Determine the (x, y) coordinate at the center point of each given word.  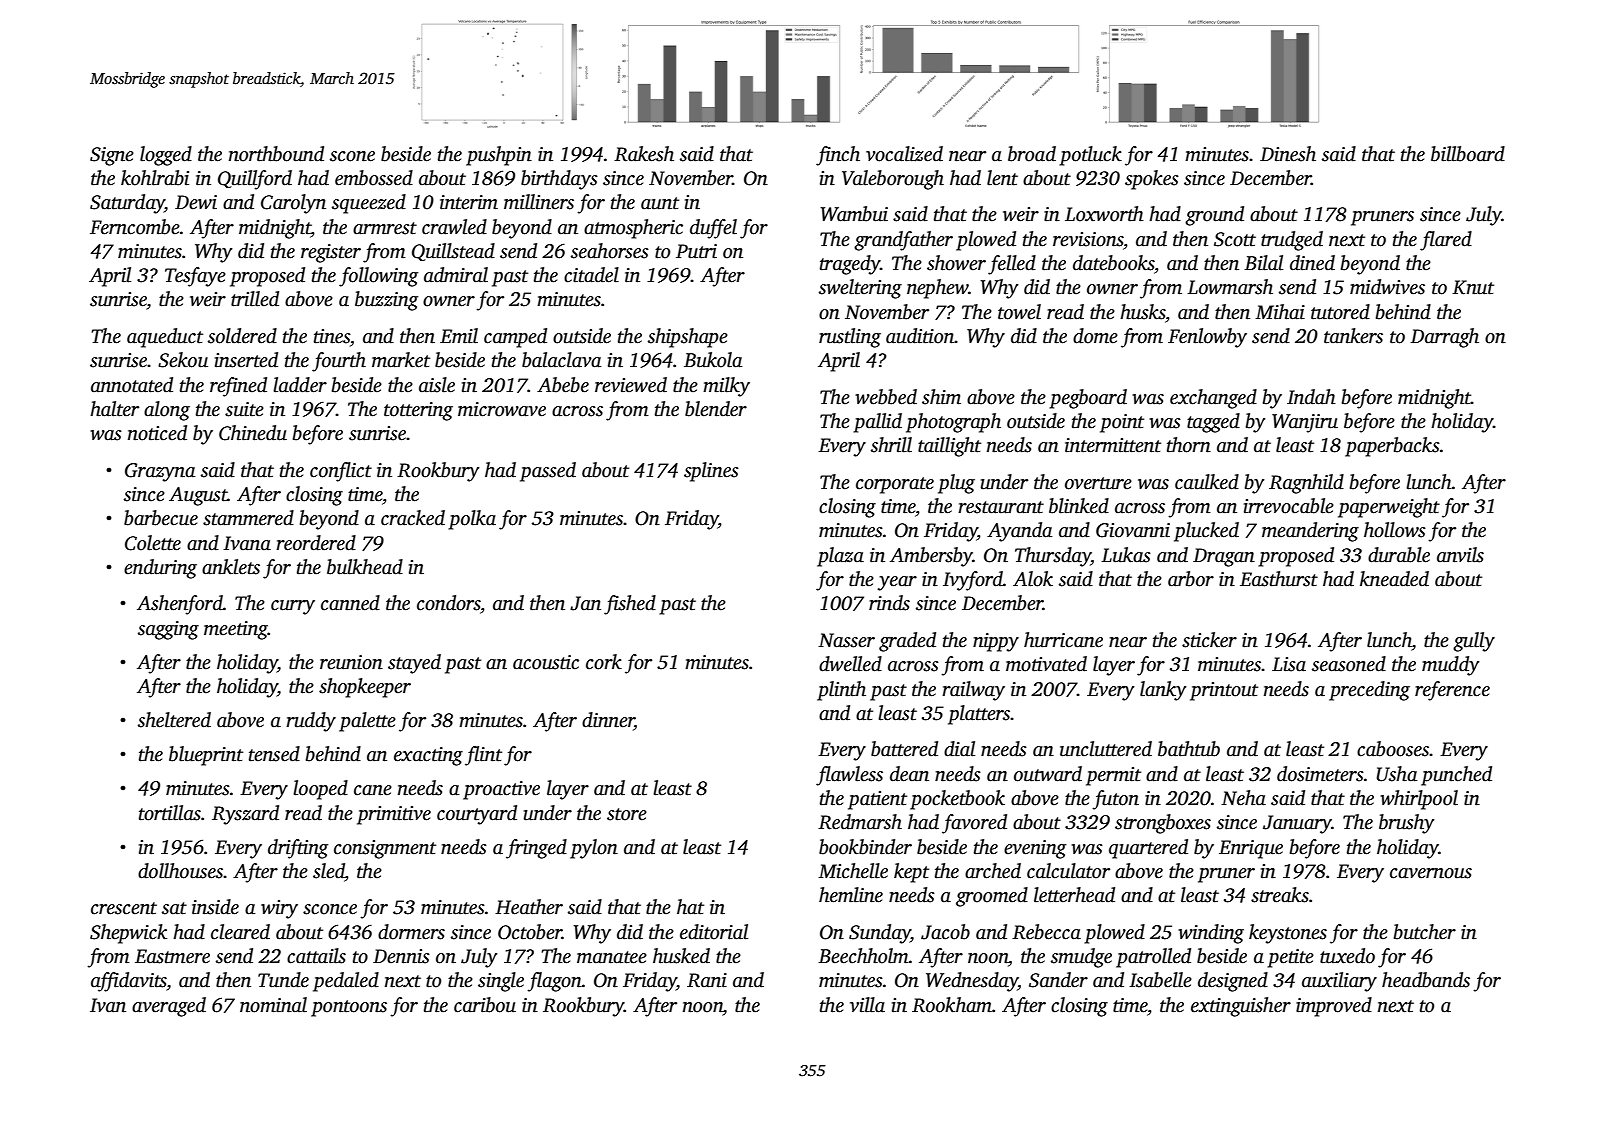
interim (469, 202)
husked (681, 956)
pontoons (349, 1008)
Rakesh (644, 154)
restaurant (1001, 507)
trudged (1292, 241)
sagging (168, 630)
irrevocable (1289, 506)
